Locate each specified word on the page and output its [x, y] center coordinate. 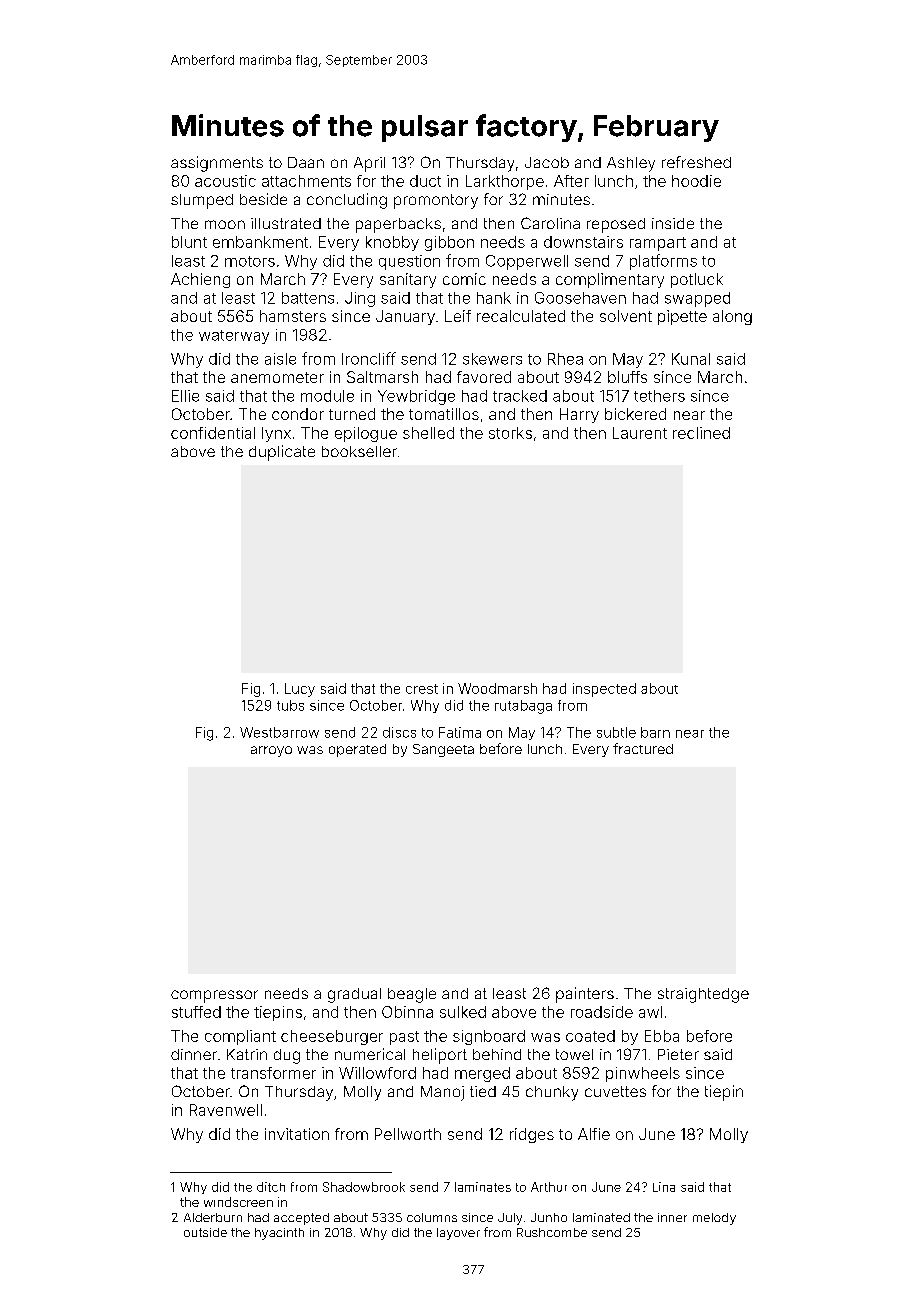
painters [585, 995]
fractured [643, 748]
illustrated [286, 223]
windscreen [238, 1202]
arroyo [271, 751]
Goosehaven [580, 298]
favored [484, 377]
